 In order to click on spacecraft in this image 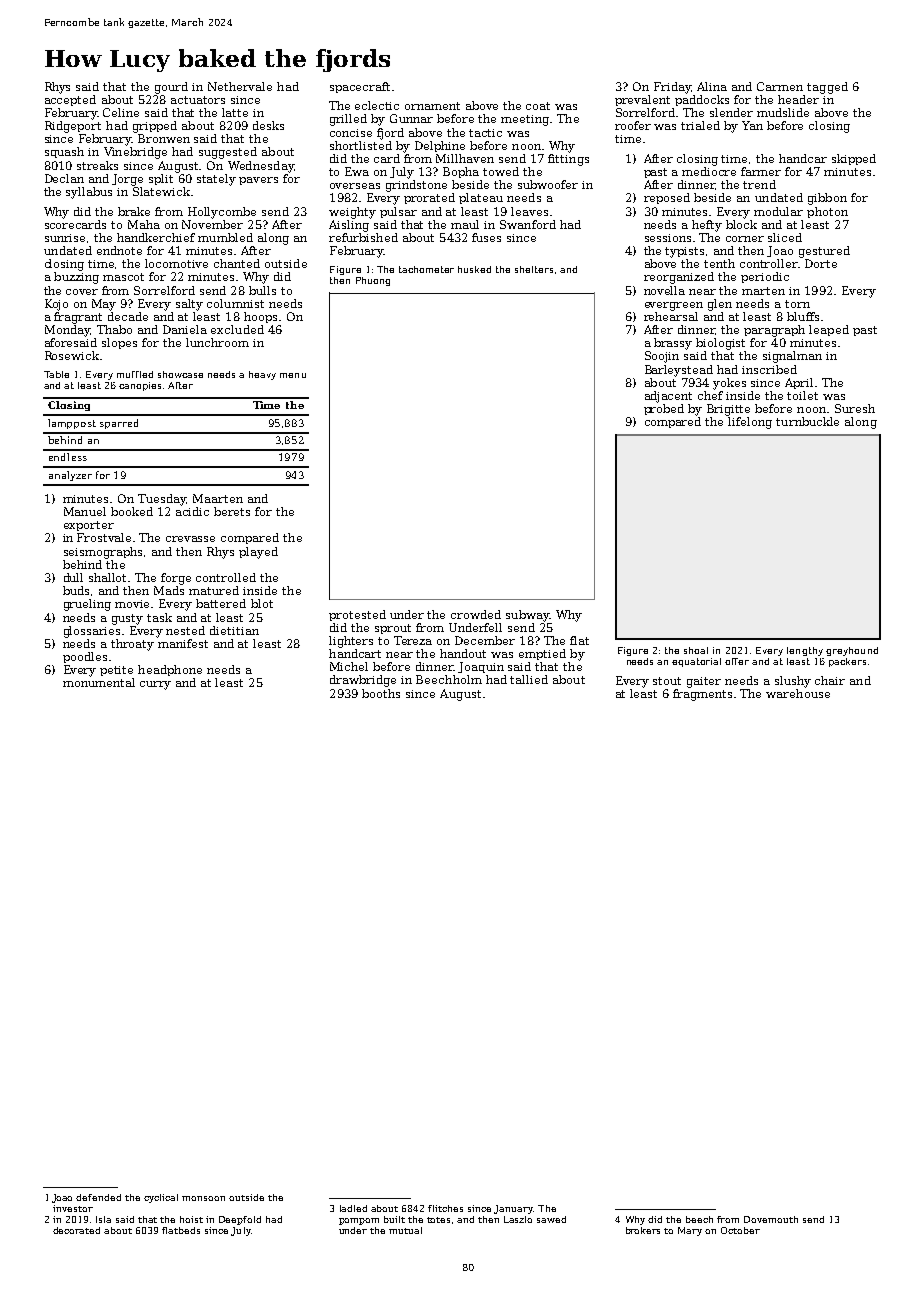, I will do `click(360, 87)`.
